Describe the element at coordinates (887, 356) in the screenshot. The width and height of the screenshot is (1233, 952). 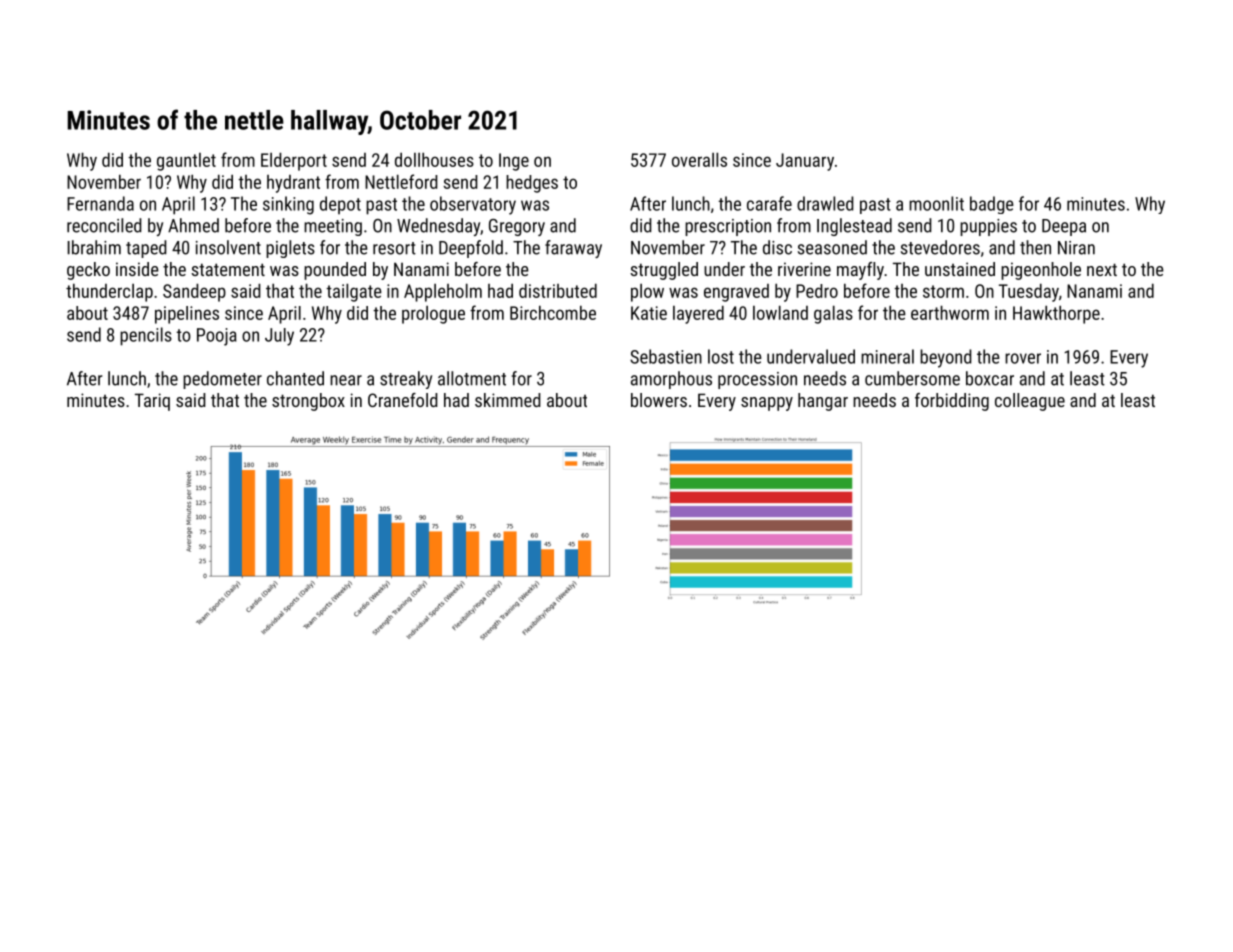
I see `mineral` at that location.
